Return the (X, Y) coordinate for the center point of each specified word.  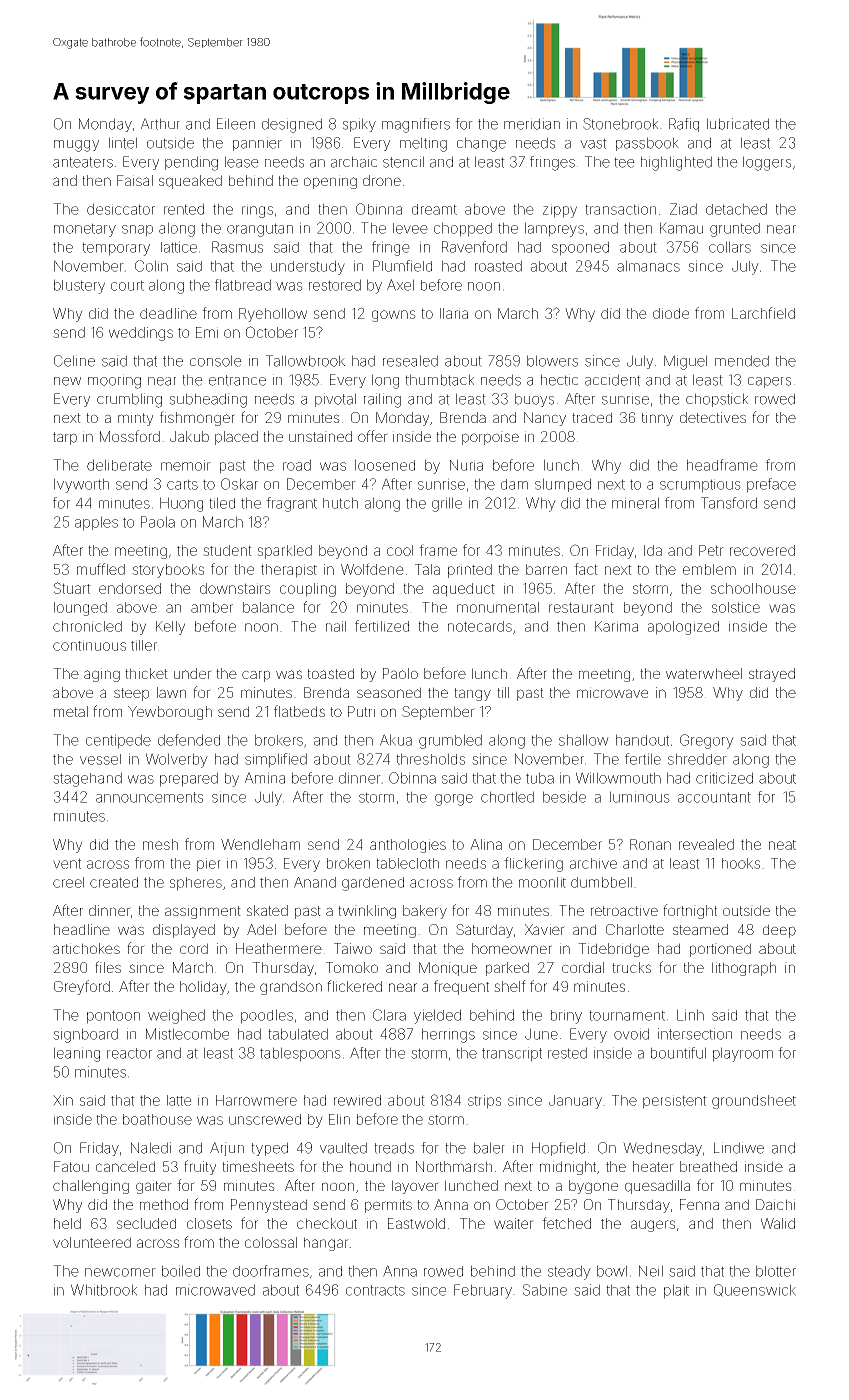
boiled (181, 1271)
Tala (427, 569)
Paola (158, 522)
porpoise (490, 438)
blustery (79, 286)
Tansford (729, 503)
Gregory (707, 741)
